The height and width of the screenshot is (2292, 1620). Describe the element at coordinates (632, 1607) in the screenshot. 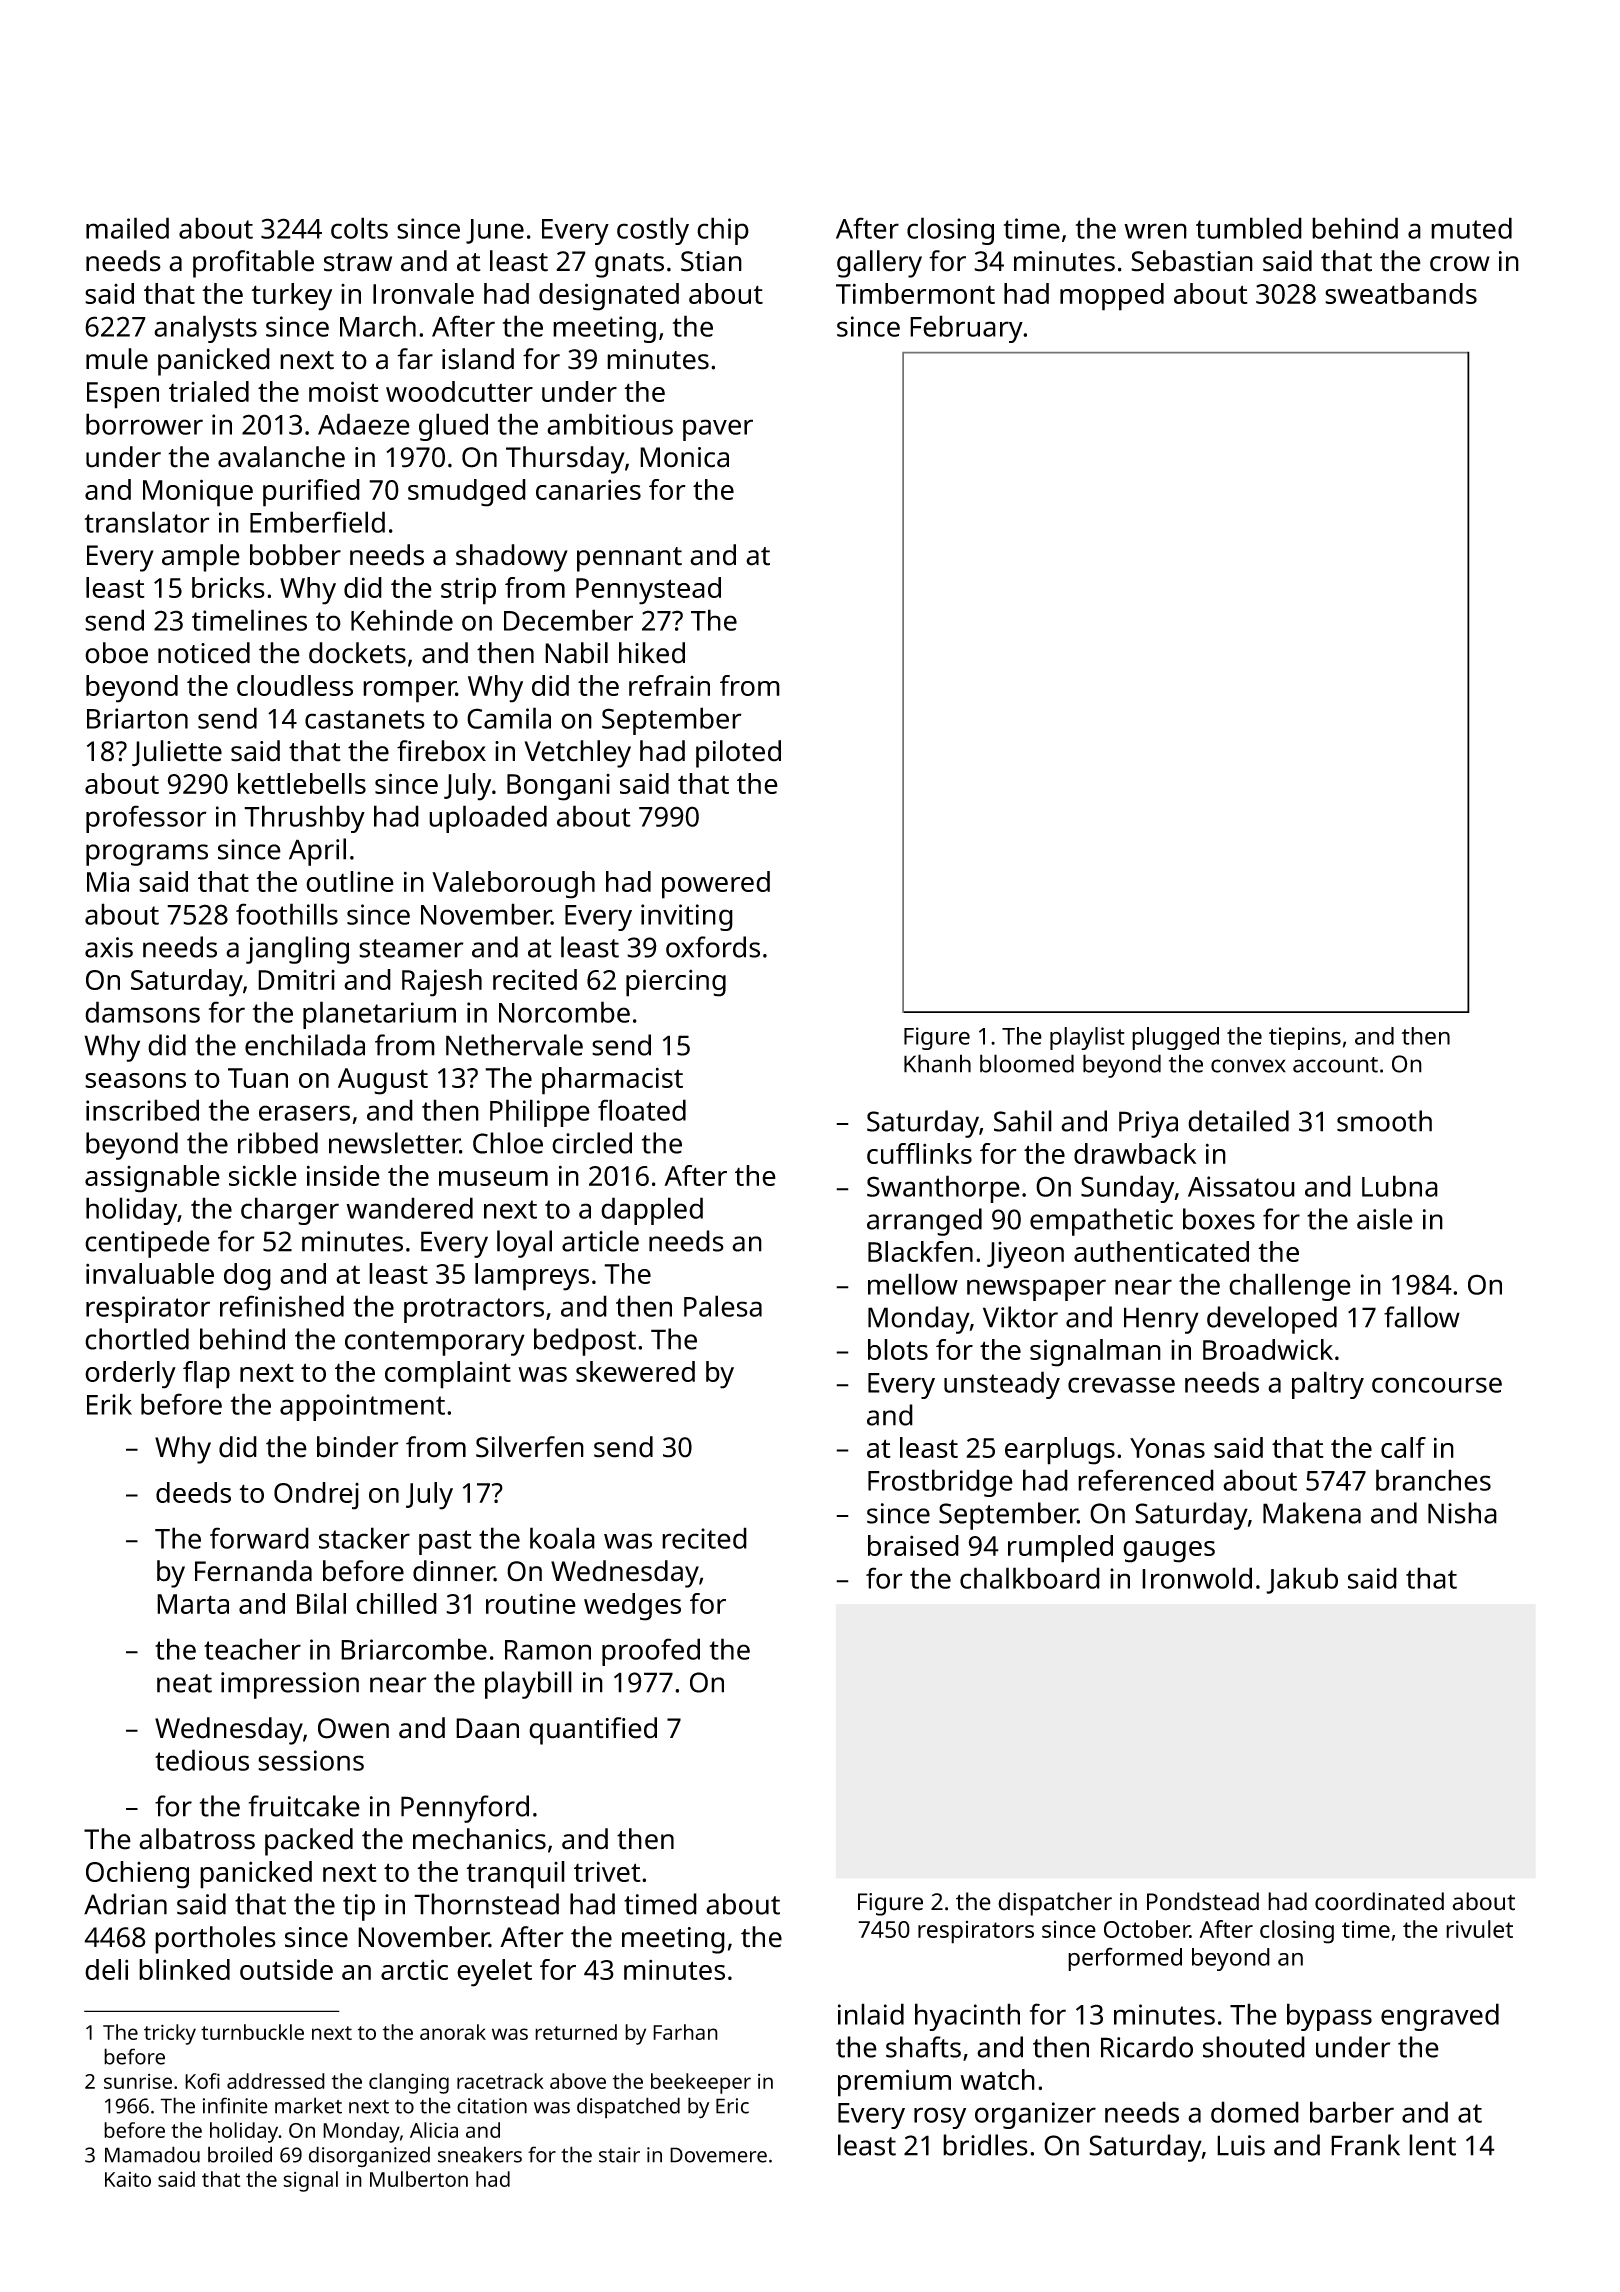

I see `wedges` at that location.
